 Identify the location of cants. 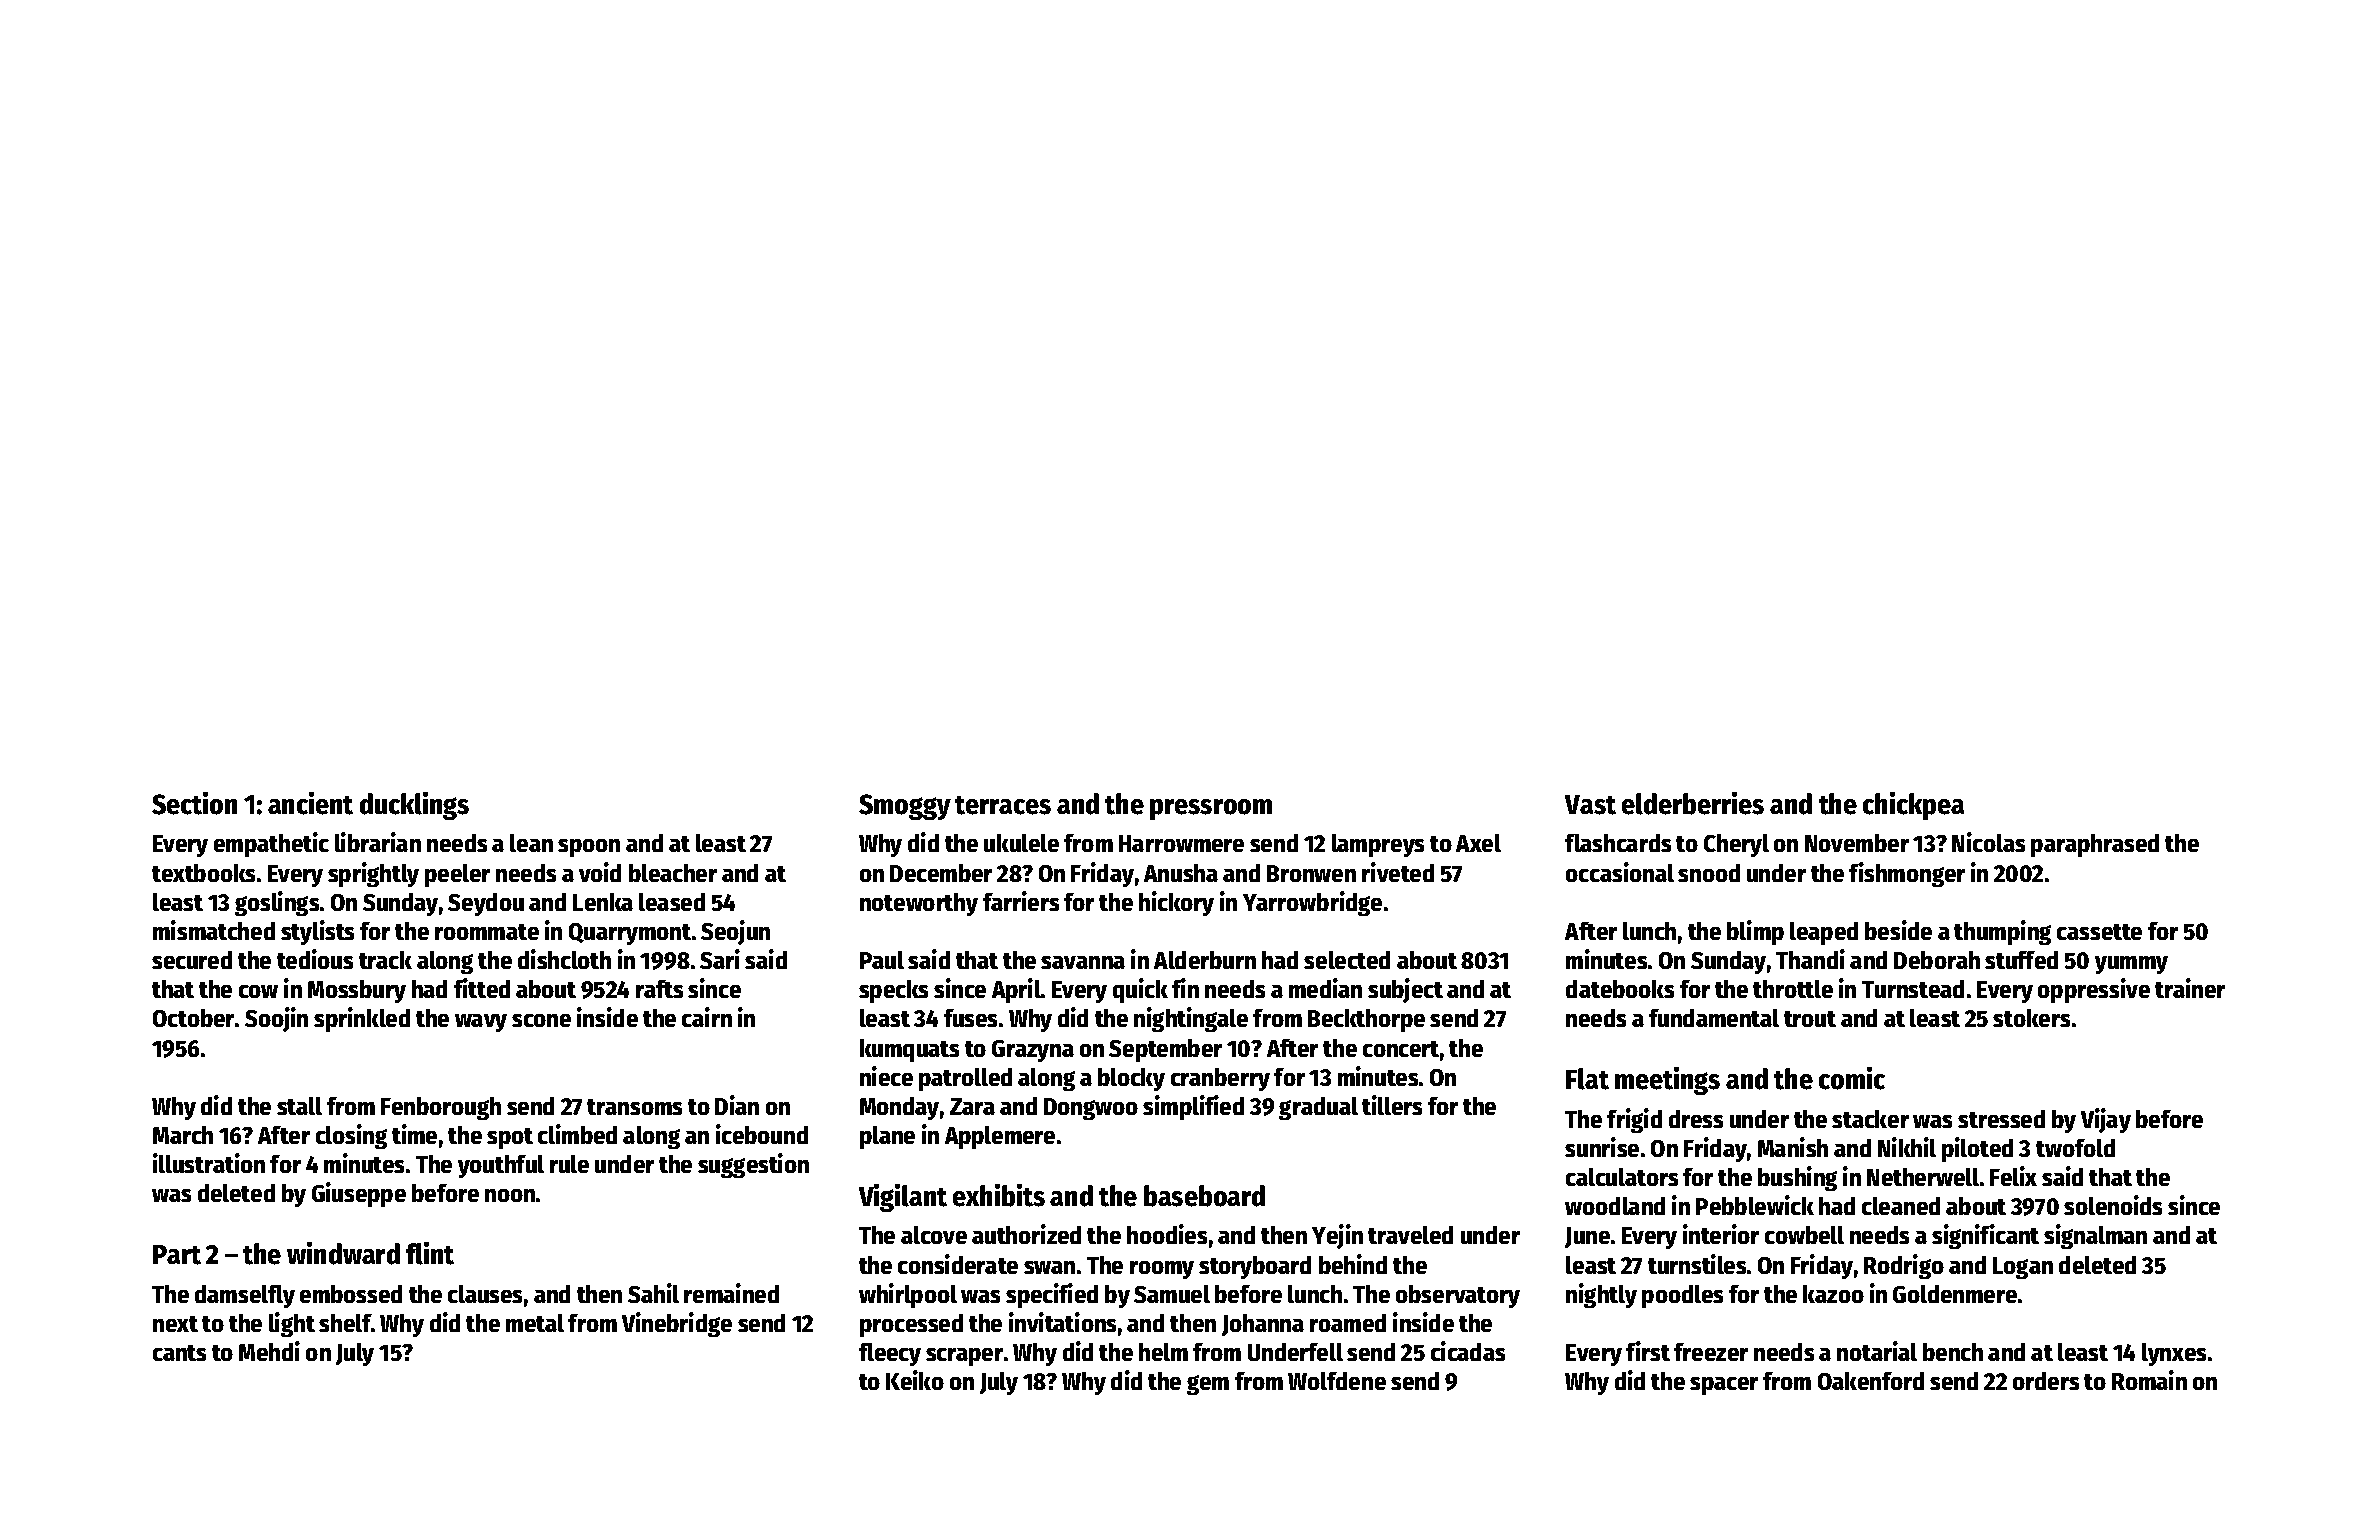
(179, 1353).
